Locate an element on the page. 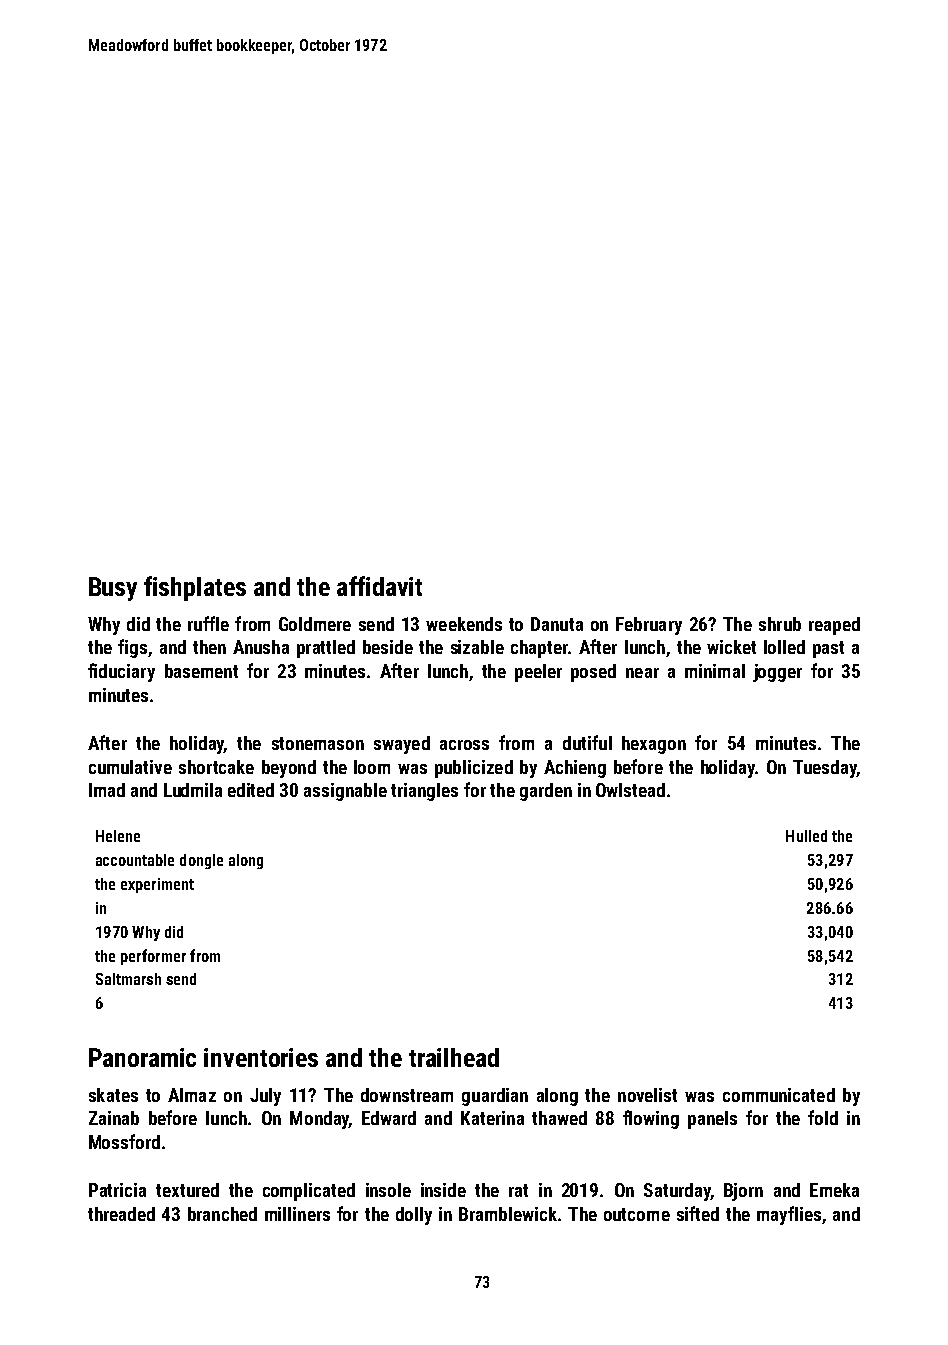 The height and width of the document is (1345, 948). affidavit is located at coordinates (379, 586).
